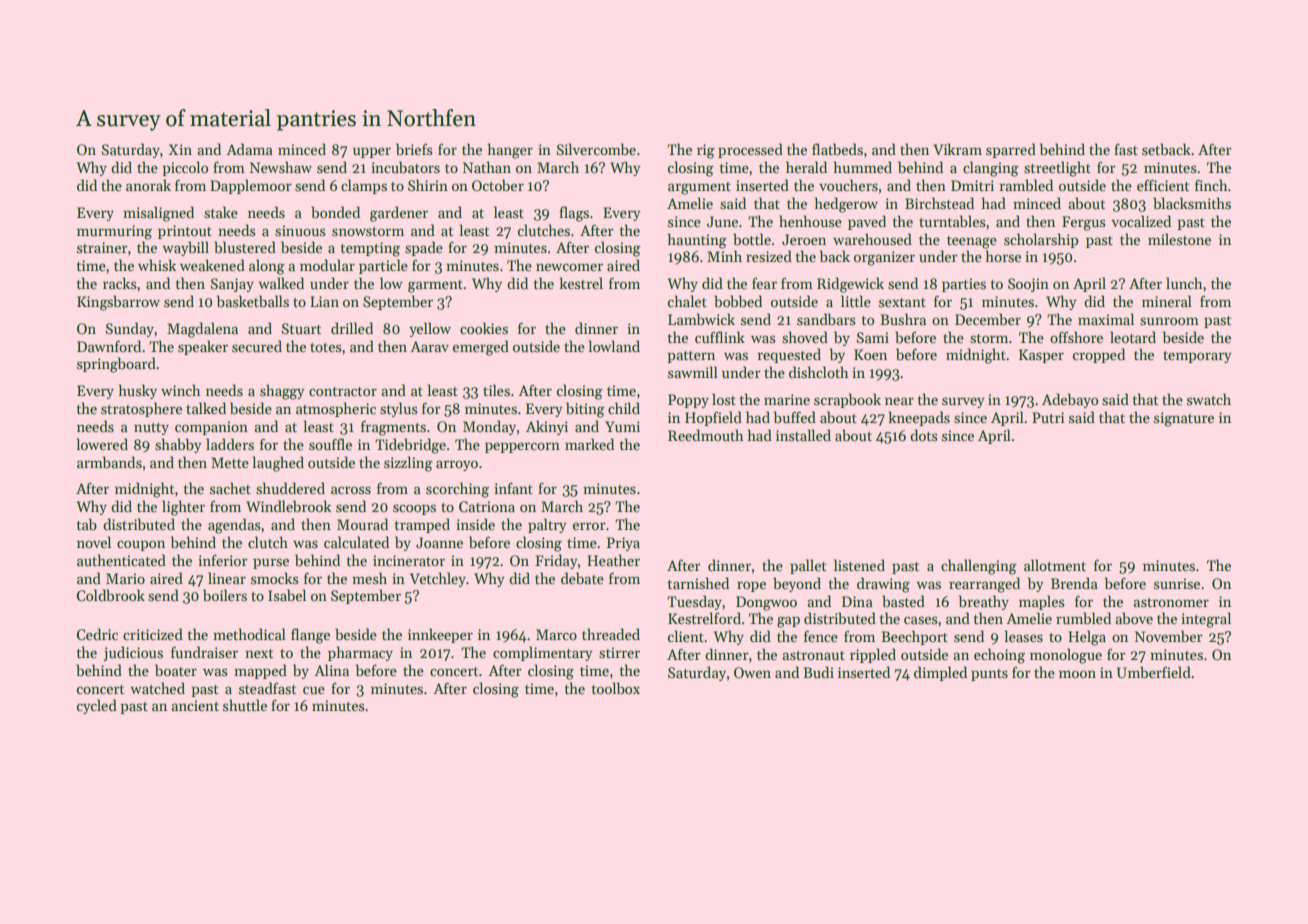 The width and height of the document is (1308, 924). I want to click on chalet, so click(687, 301).
